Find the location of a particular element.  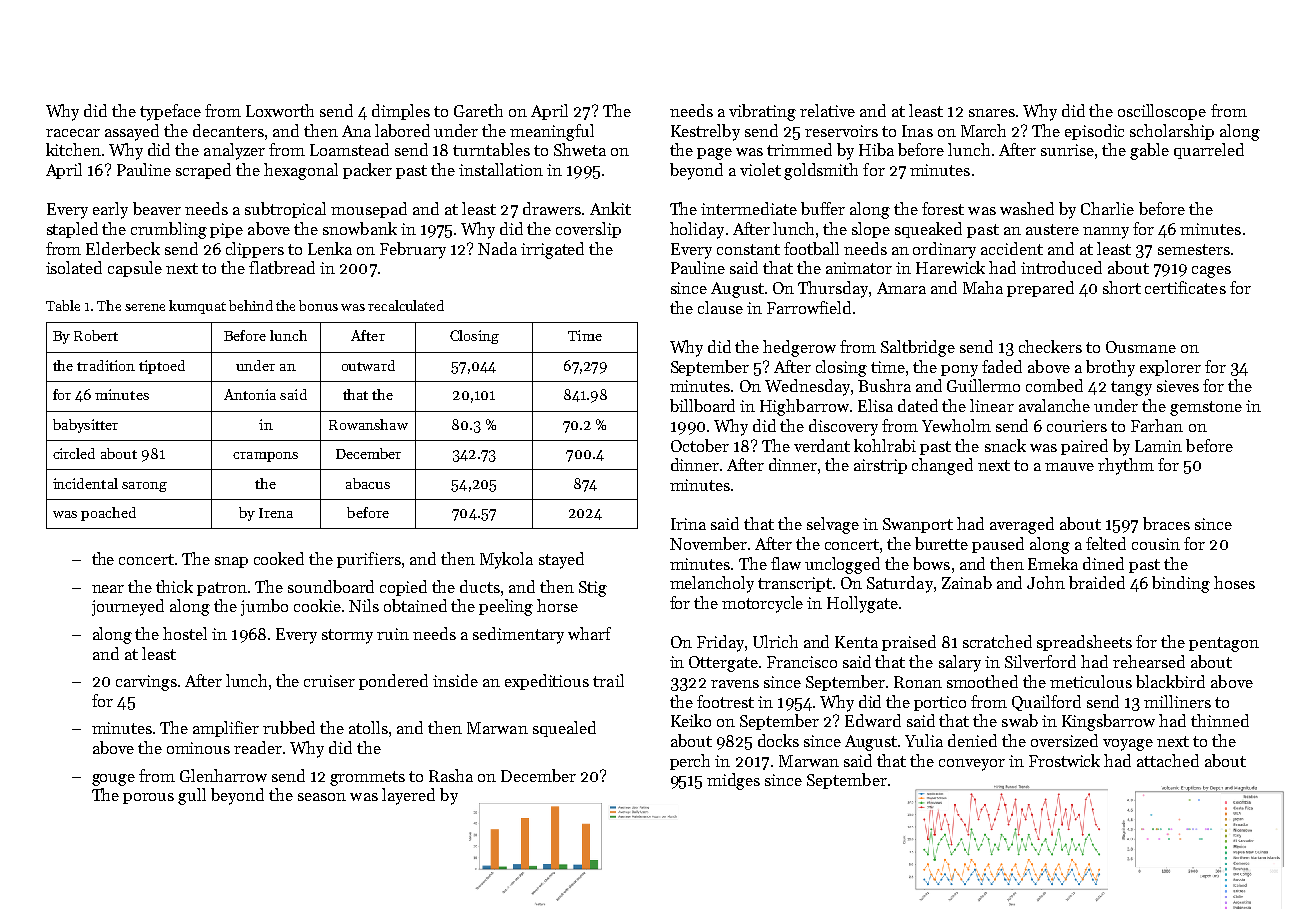

attached is located at coordinates (1168, 760).
